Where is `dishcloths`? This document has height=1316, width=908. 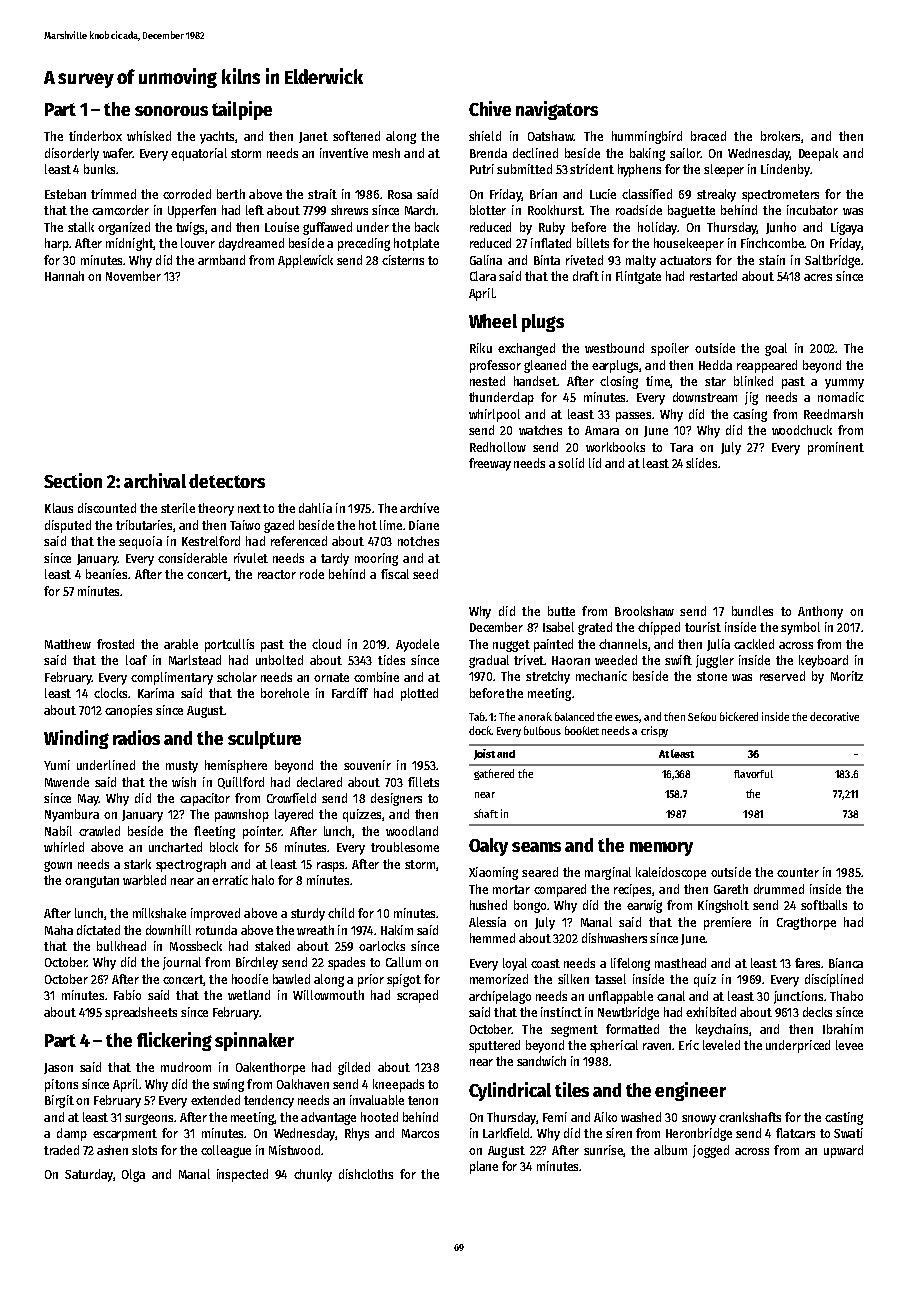 dishcloths is located at coordinates (366, 1174).
